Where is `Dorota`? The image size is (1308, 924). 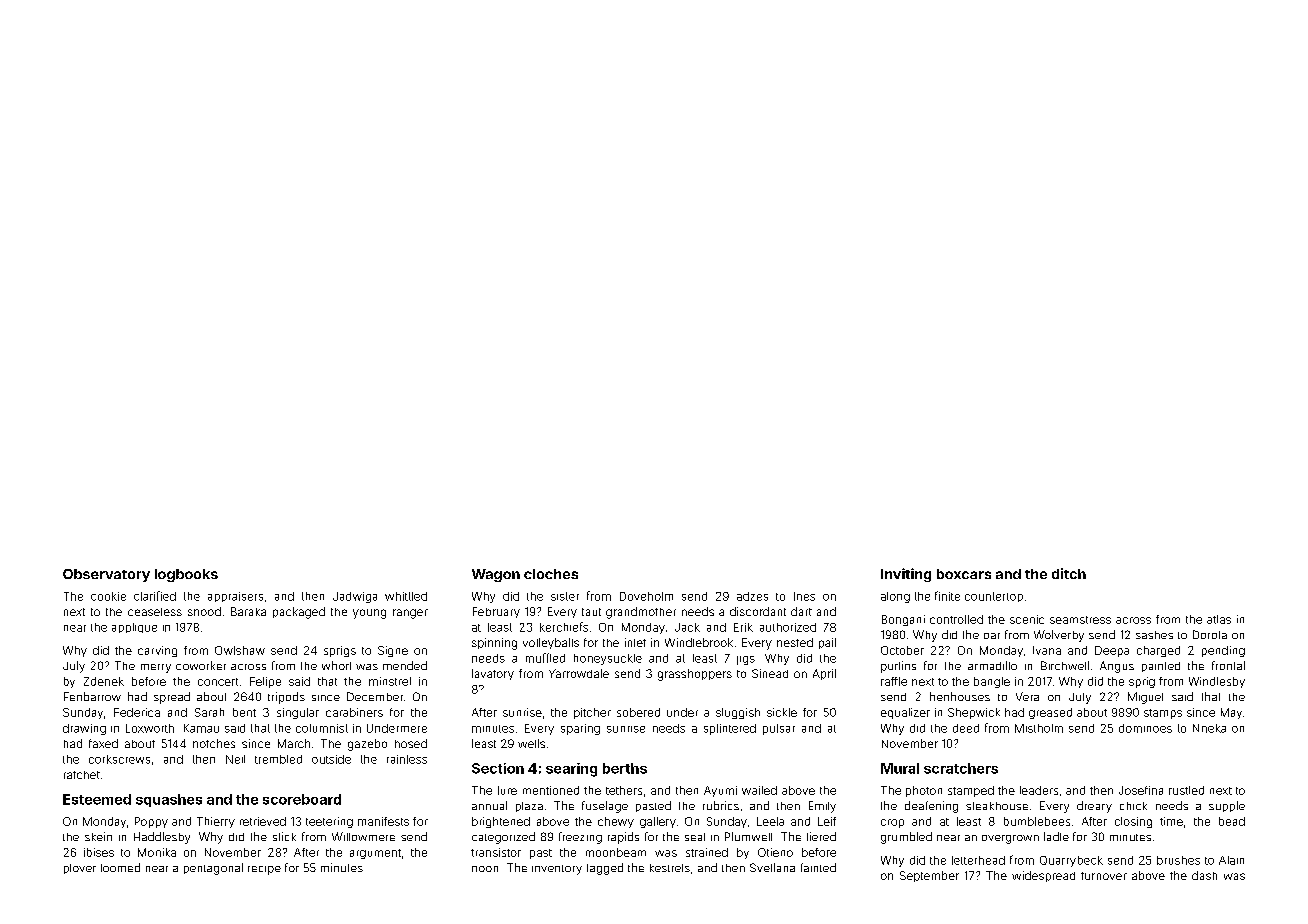
Dorota is located at coordinates (1210, 634).
